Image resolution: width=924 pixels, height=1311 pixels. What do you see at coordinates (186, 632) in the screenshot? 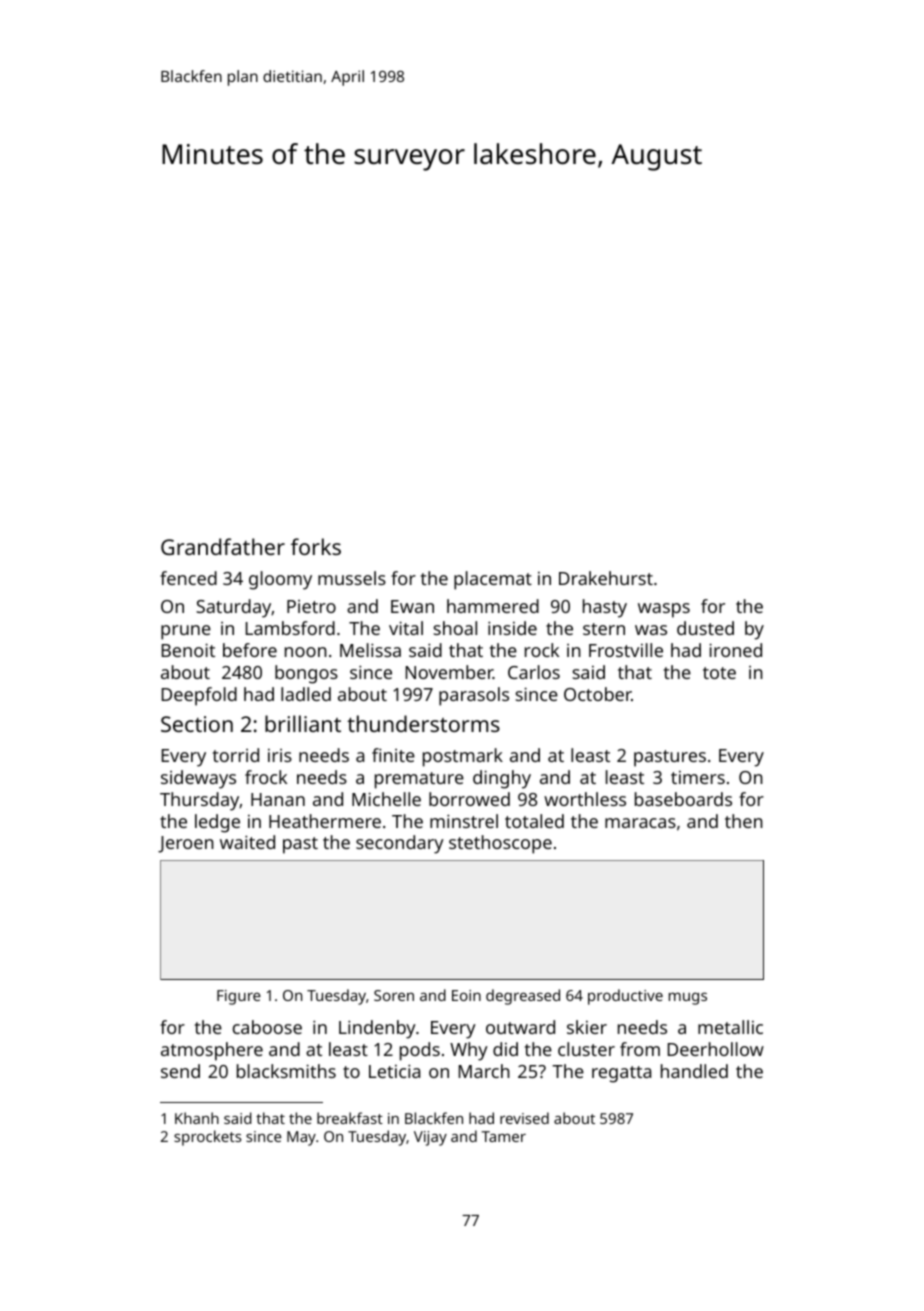
I see `prune` at bounding box center [186, 632].
